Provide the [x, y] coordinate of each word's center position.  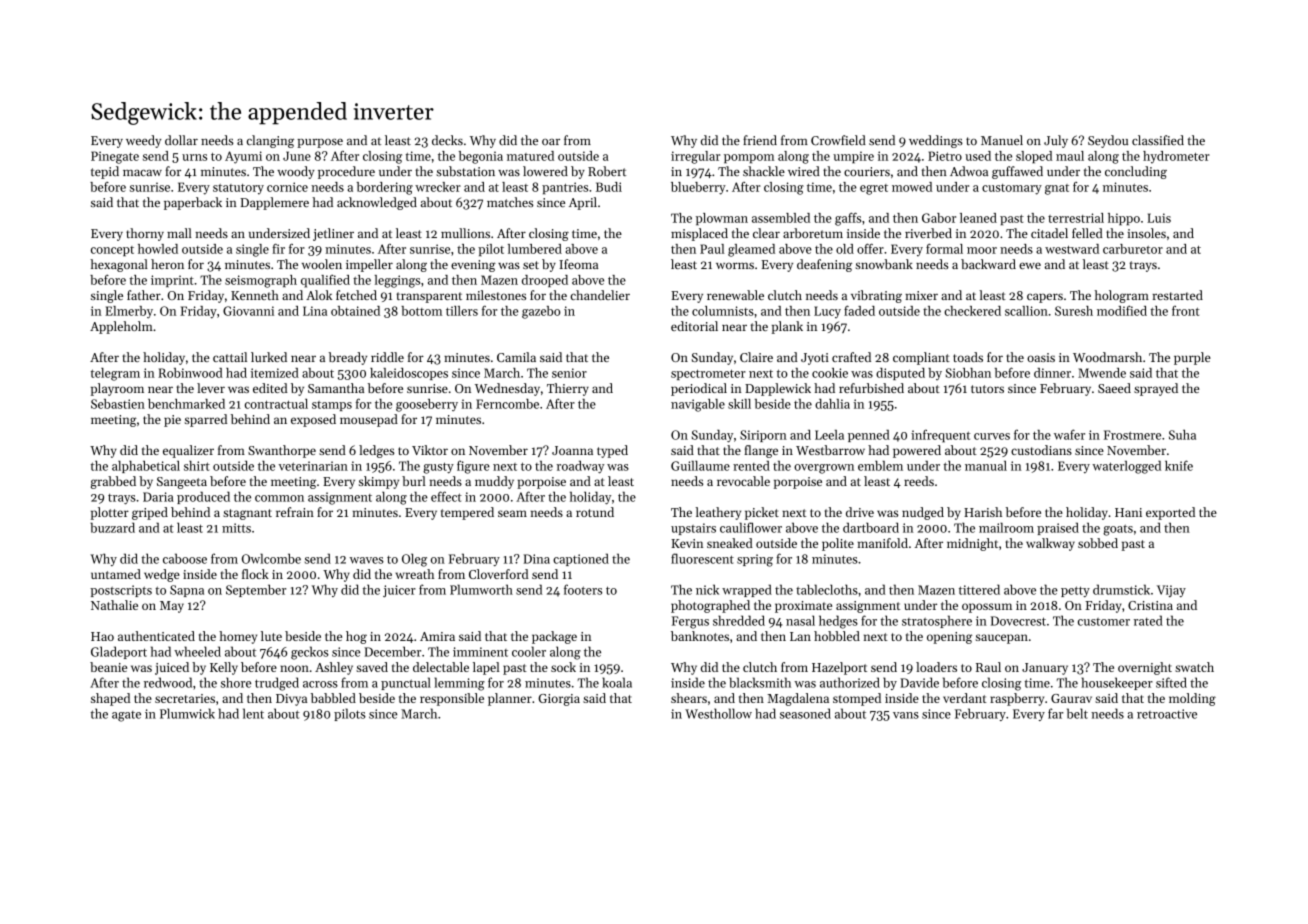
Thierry [568, 389]
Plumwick [187, 713]
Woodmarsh [1107, 357]
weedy [143, 141]
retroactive [1167, 714]
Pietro [945, 156]
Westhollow [718, 713]
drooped [545, 281]
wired [804, 171]
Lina [315, 311]
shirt [197, 466]
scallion [1026, 311]
